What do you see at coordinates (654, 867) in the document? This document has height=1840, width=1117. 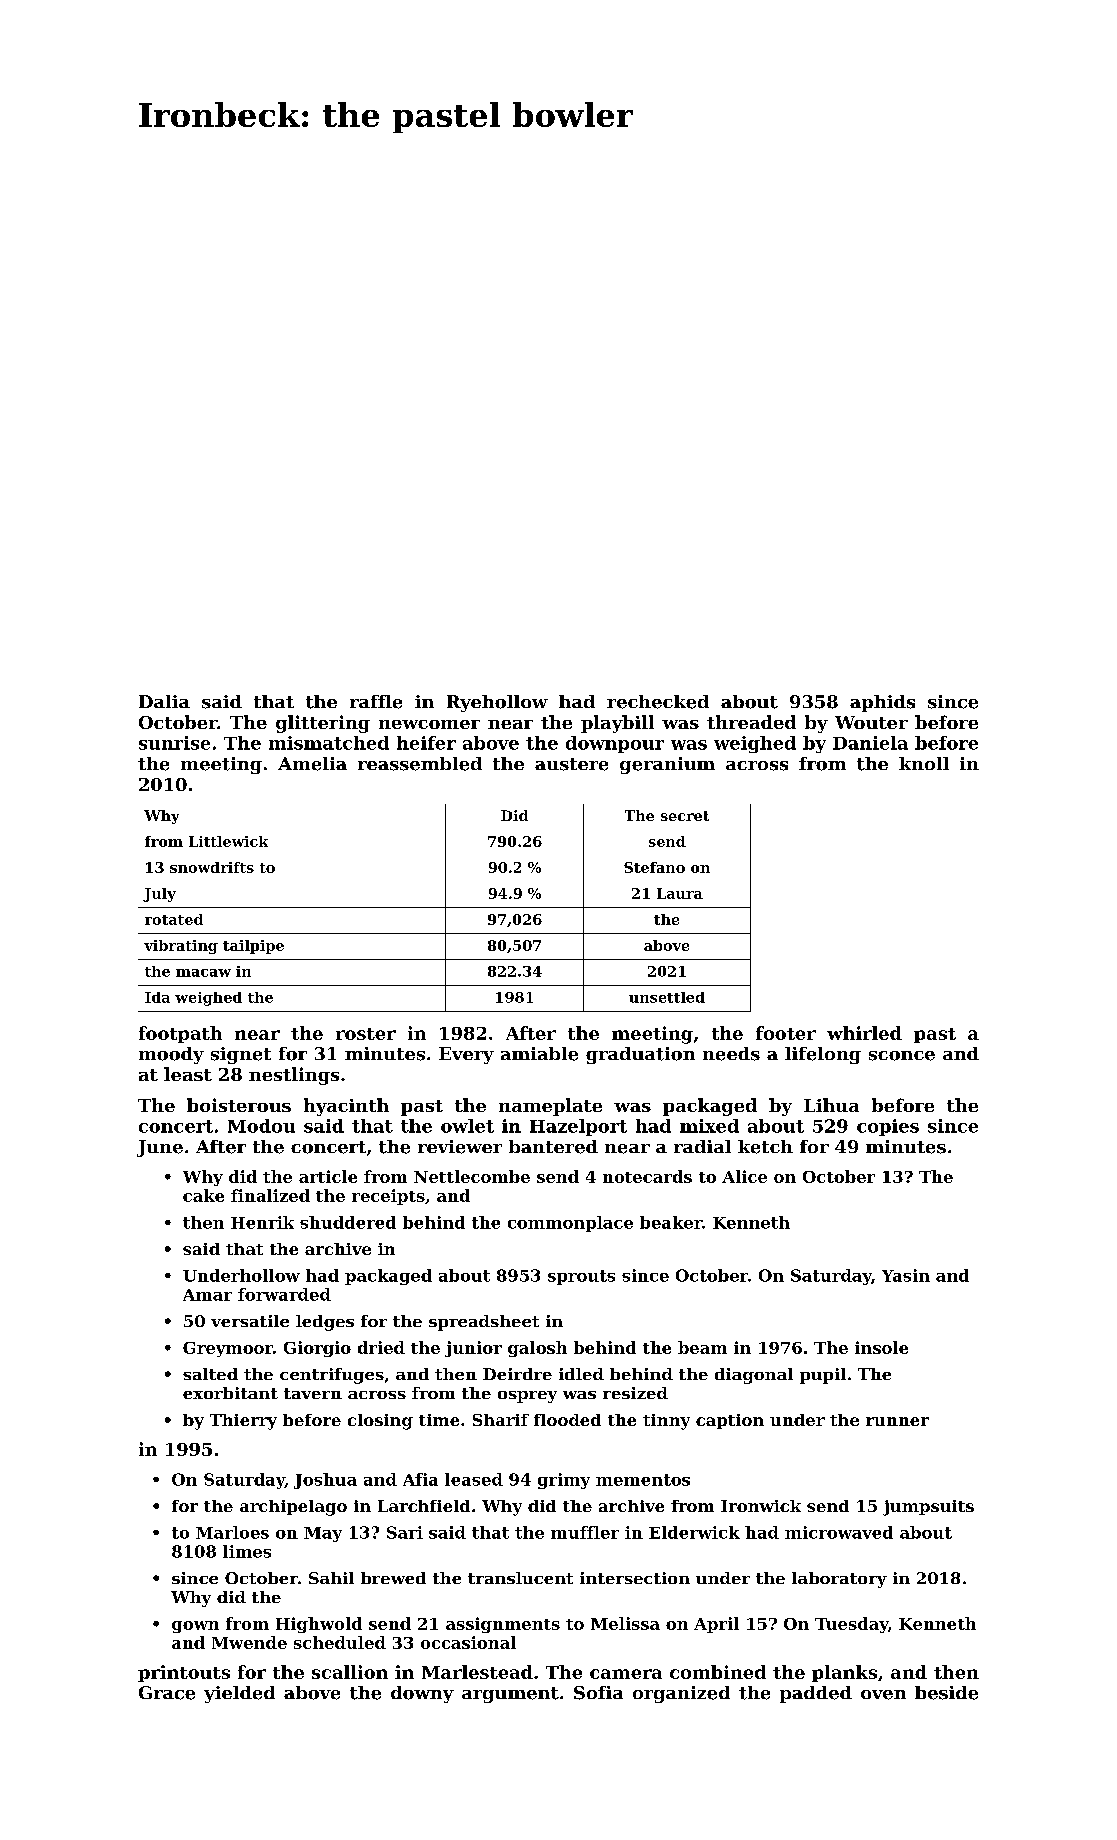 I see `Stefano` at bounding box center [654, 867].
